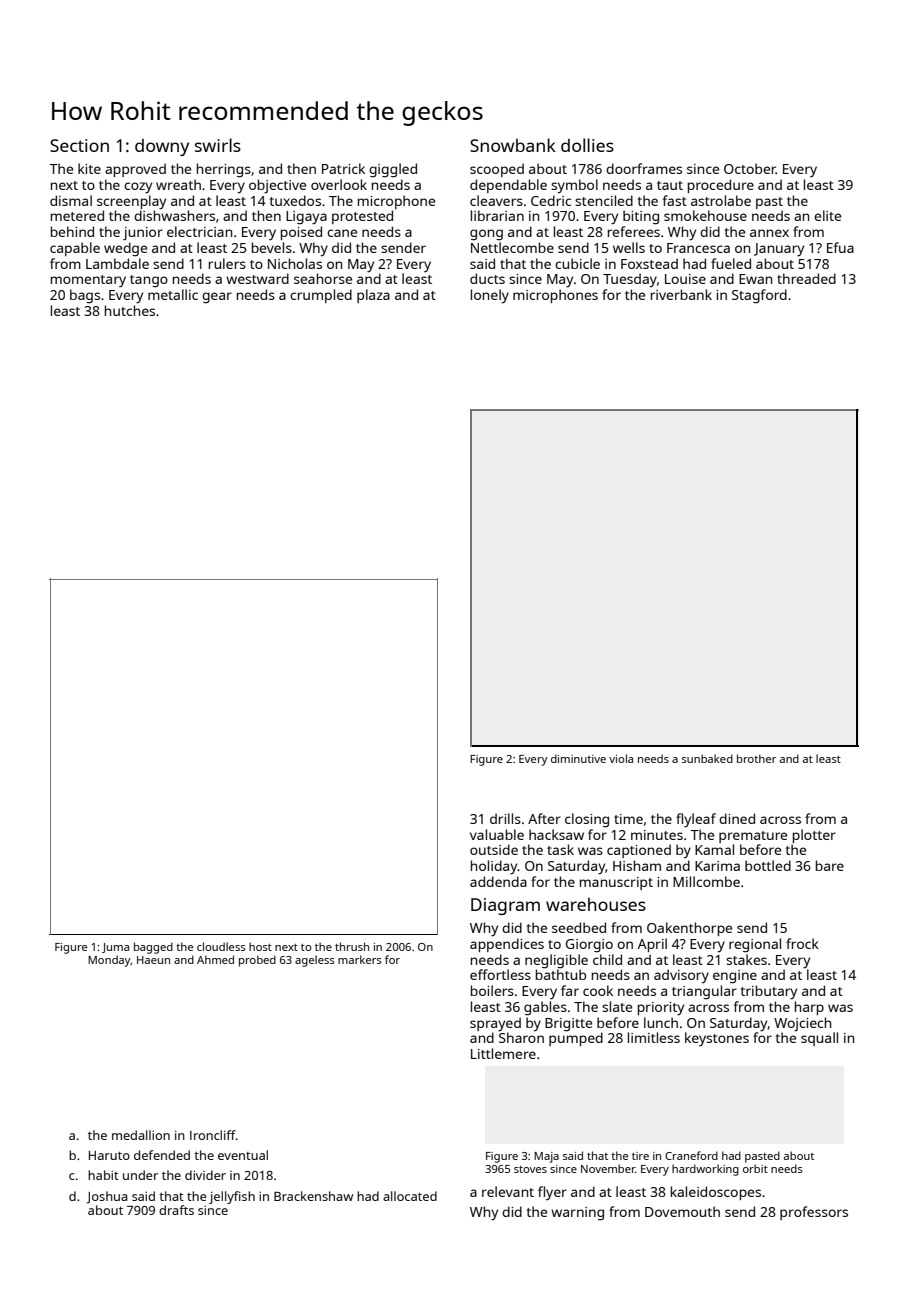 This screenshot has height=1316, width=908. I want to click on relevant, so click(508, 1191).
